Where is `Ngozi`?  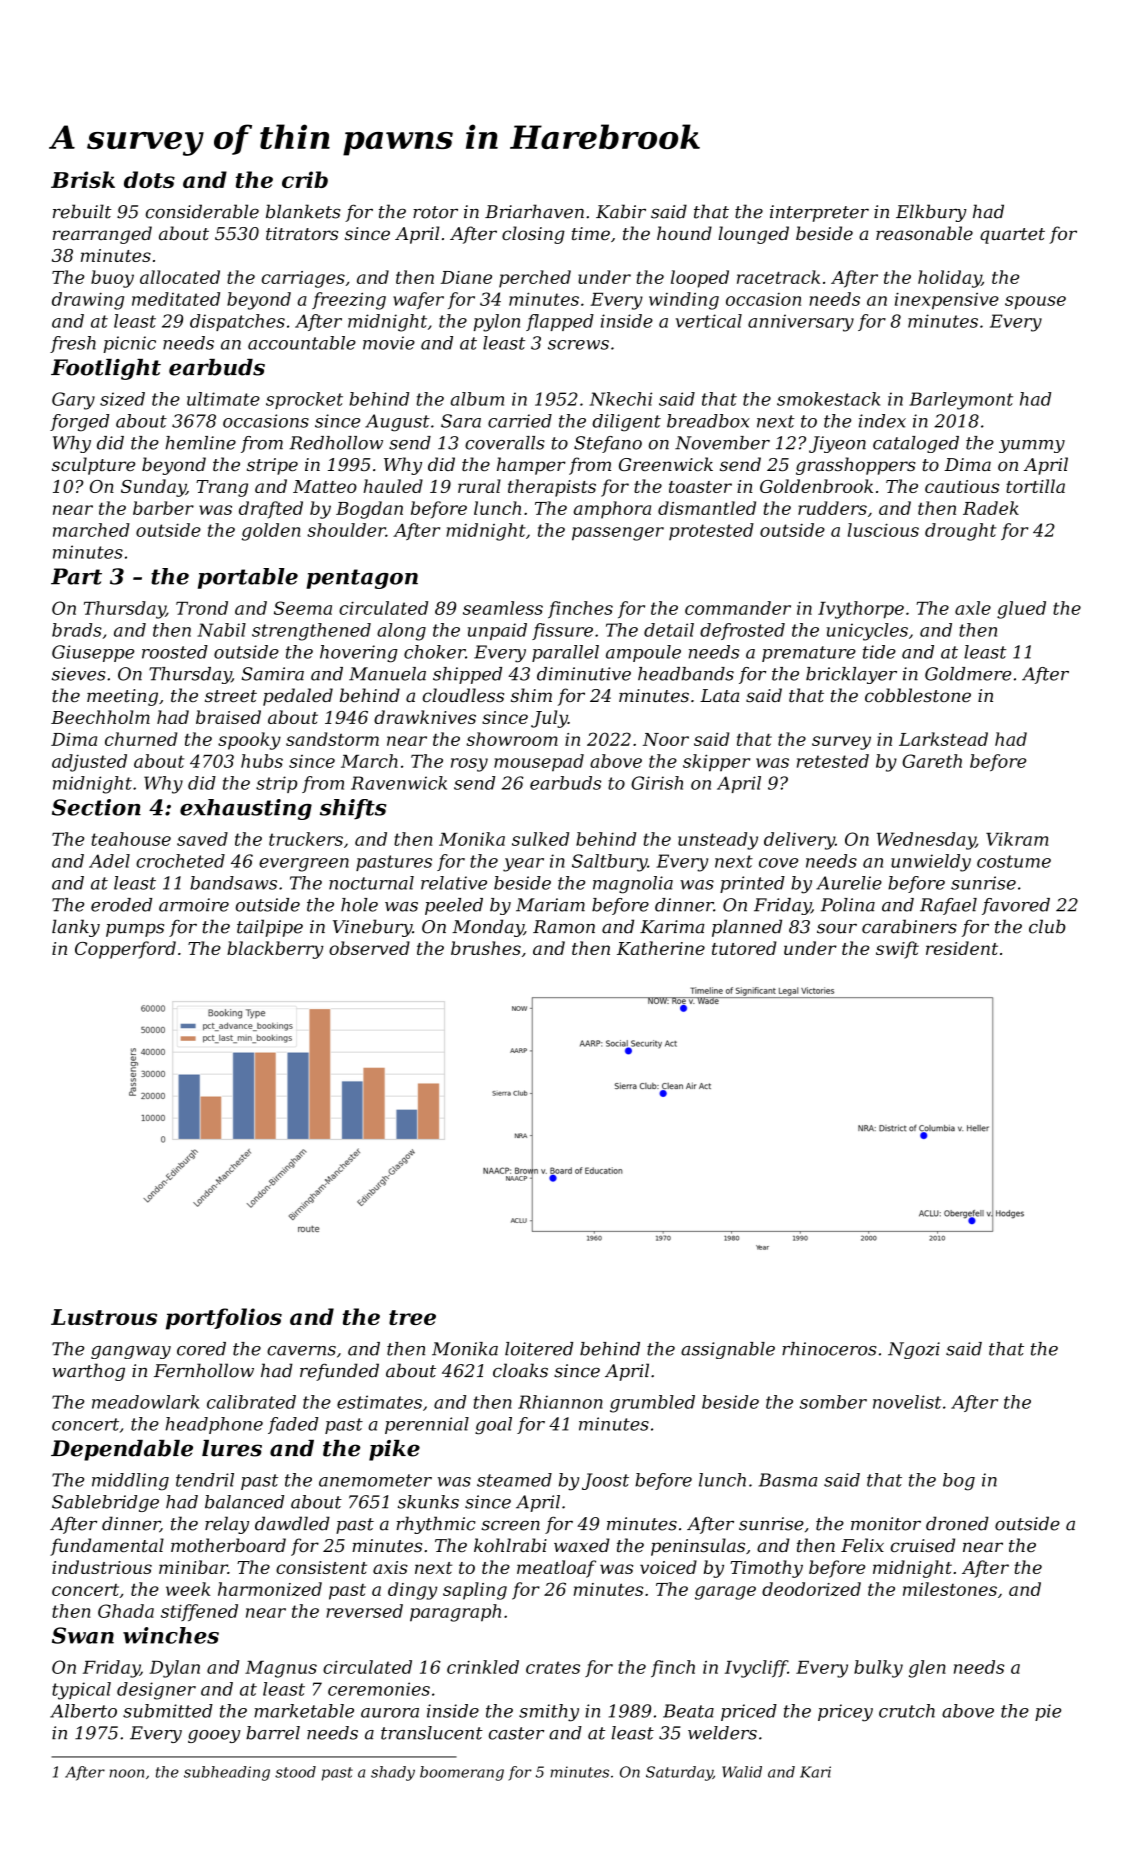 Ngozi is located at coordinates (914, 1350).
